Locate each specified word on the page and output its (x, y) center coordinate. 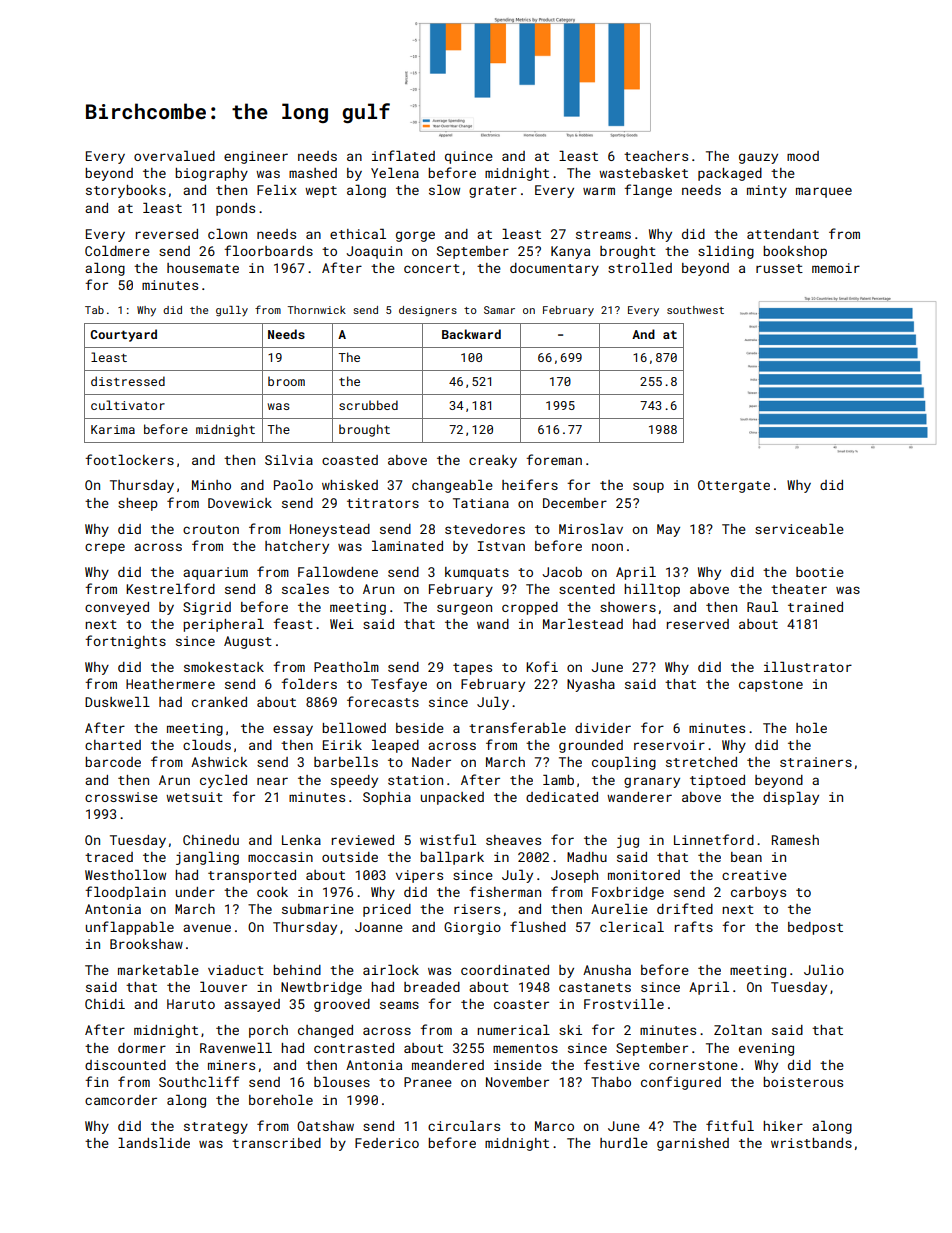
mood (803, 156)
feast (293, 623)
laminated (407, 546)
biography (211, 174)
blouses (342, 1082)
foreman (554, 459)
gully (232, 311)
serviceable (799, 529)
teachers (656, 156)
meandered (448, 1065)
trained (815, 607)
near (272, 781)
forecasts (383, 701)
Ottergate (734, 486)
